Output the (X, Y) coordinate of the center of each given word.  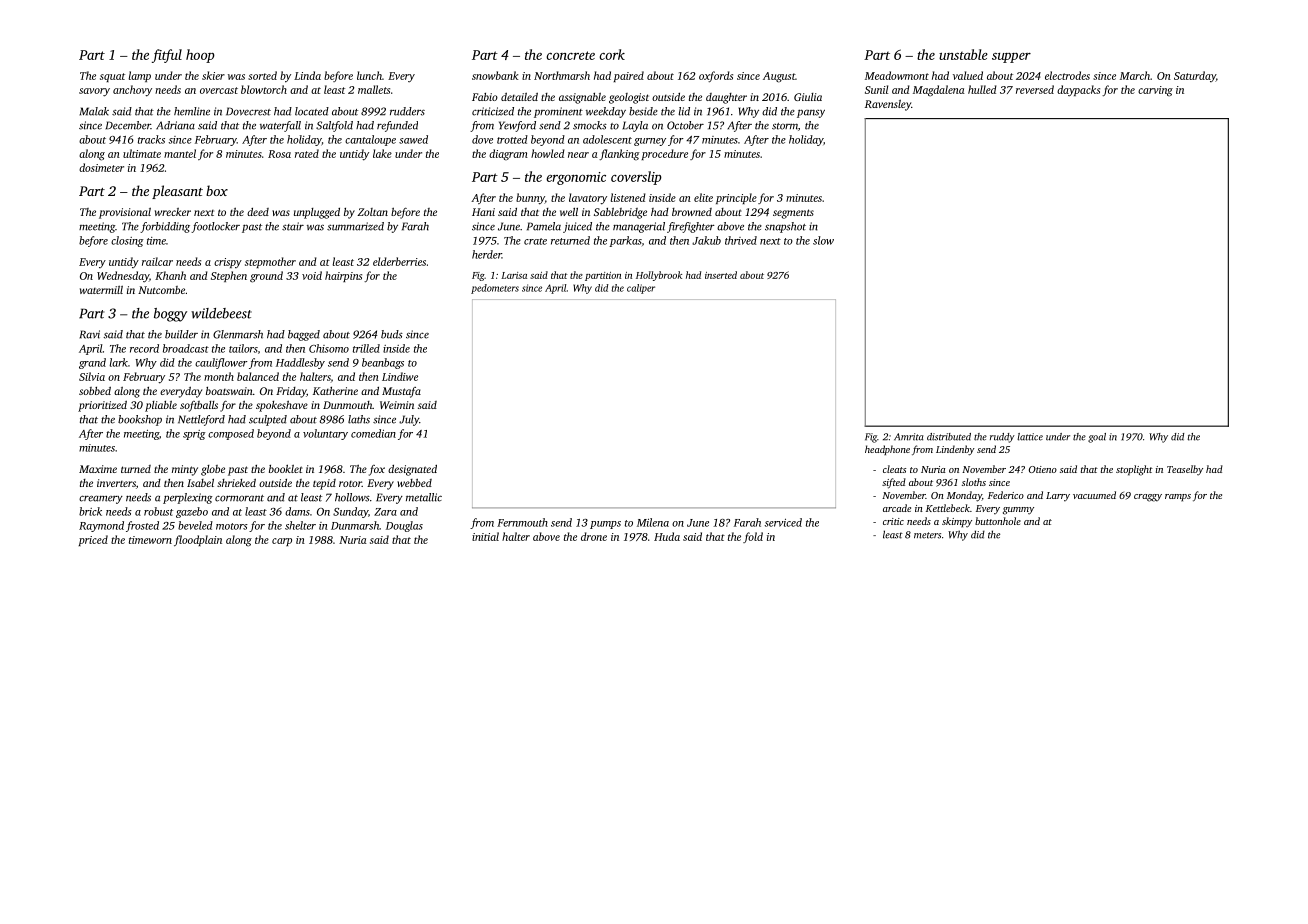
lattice (1030, 437)
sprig (194, 435)
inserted (721, 275)
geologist (629, 98)
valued (968, 75)
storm (785, 126)
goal (1097, 438)
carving (1155, 91)
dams (297, 511)
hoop (200, 56)
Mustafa (401, 392)
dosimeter (101, 167)
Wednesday (123, 276)
